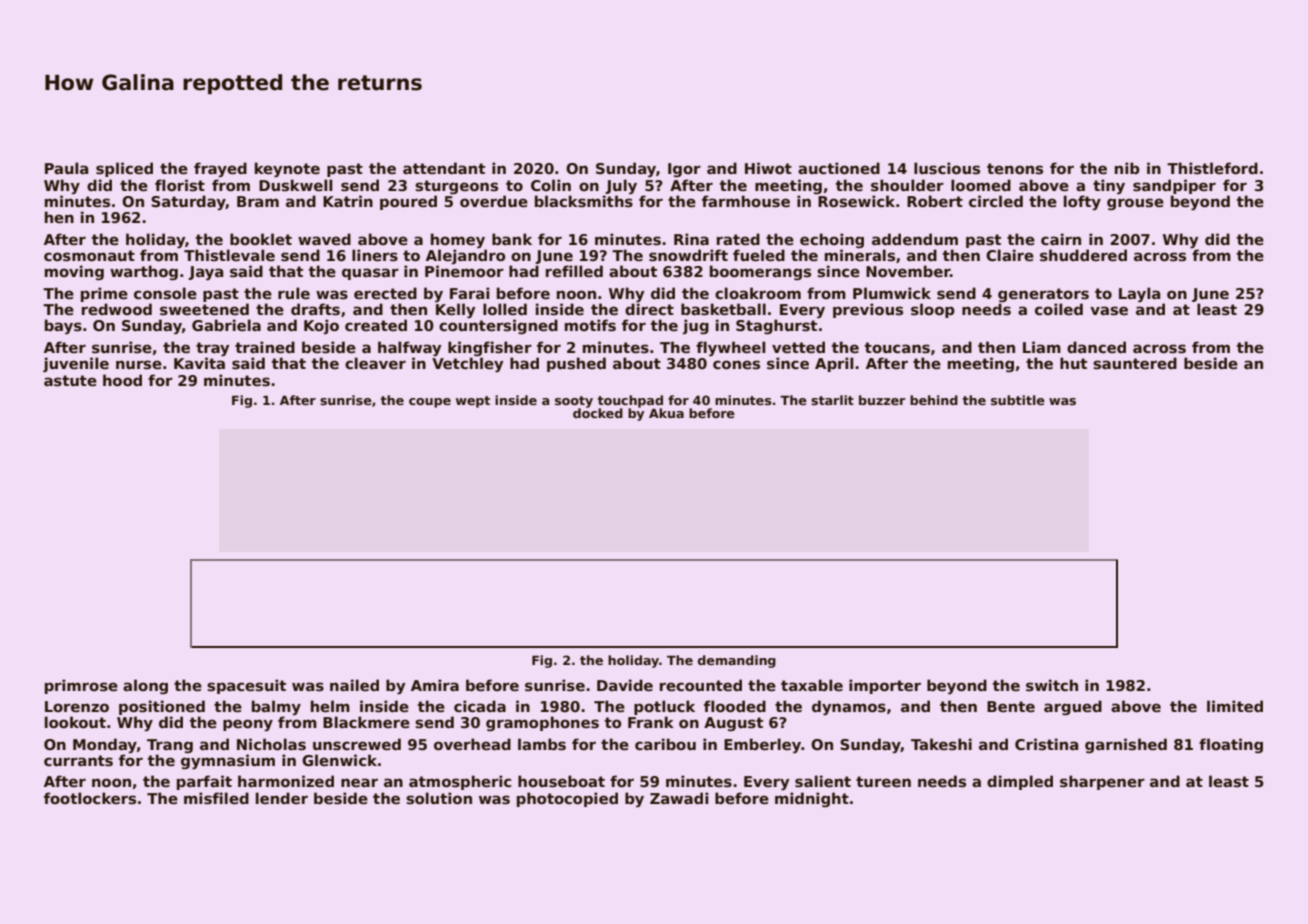  Describe the element at coordinates (89, 256) in the image. I see `cosmonaut` at that location.
